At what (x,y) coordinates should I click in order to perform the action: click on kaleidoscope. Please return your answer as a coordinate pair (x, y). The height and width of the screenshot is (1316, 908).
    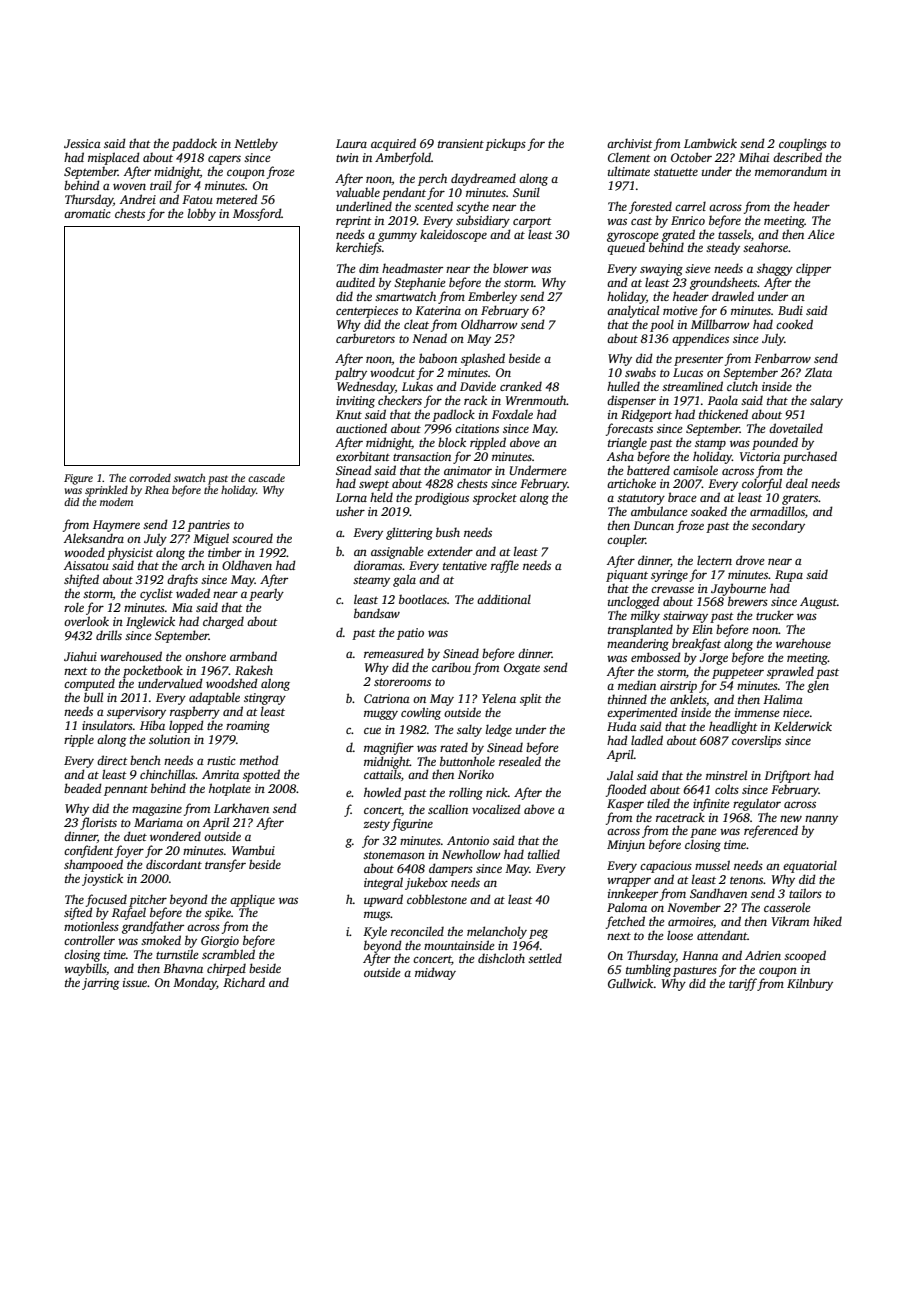
    Looking at the image, I should click on (453, 235).
